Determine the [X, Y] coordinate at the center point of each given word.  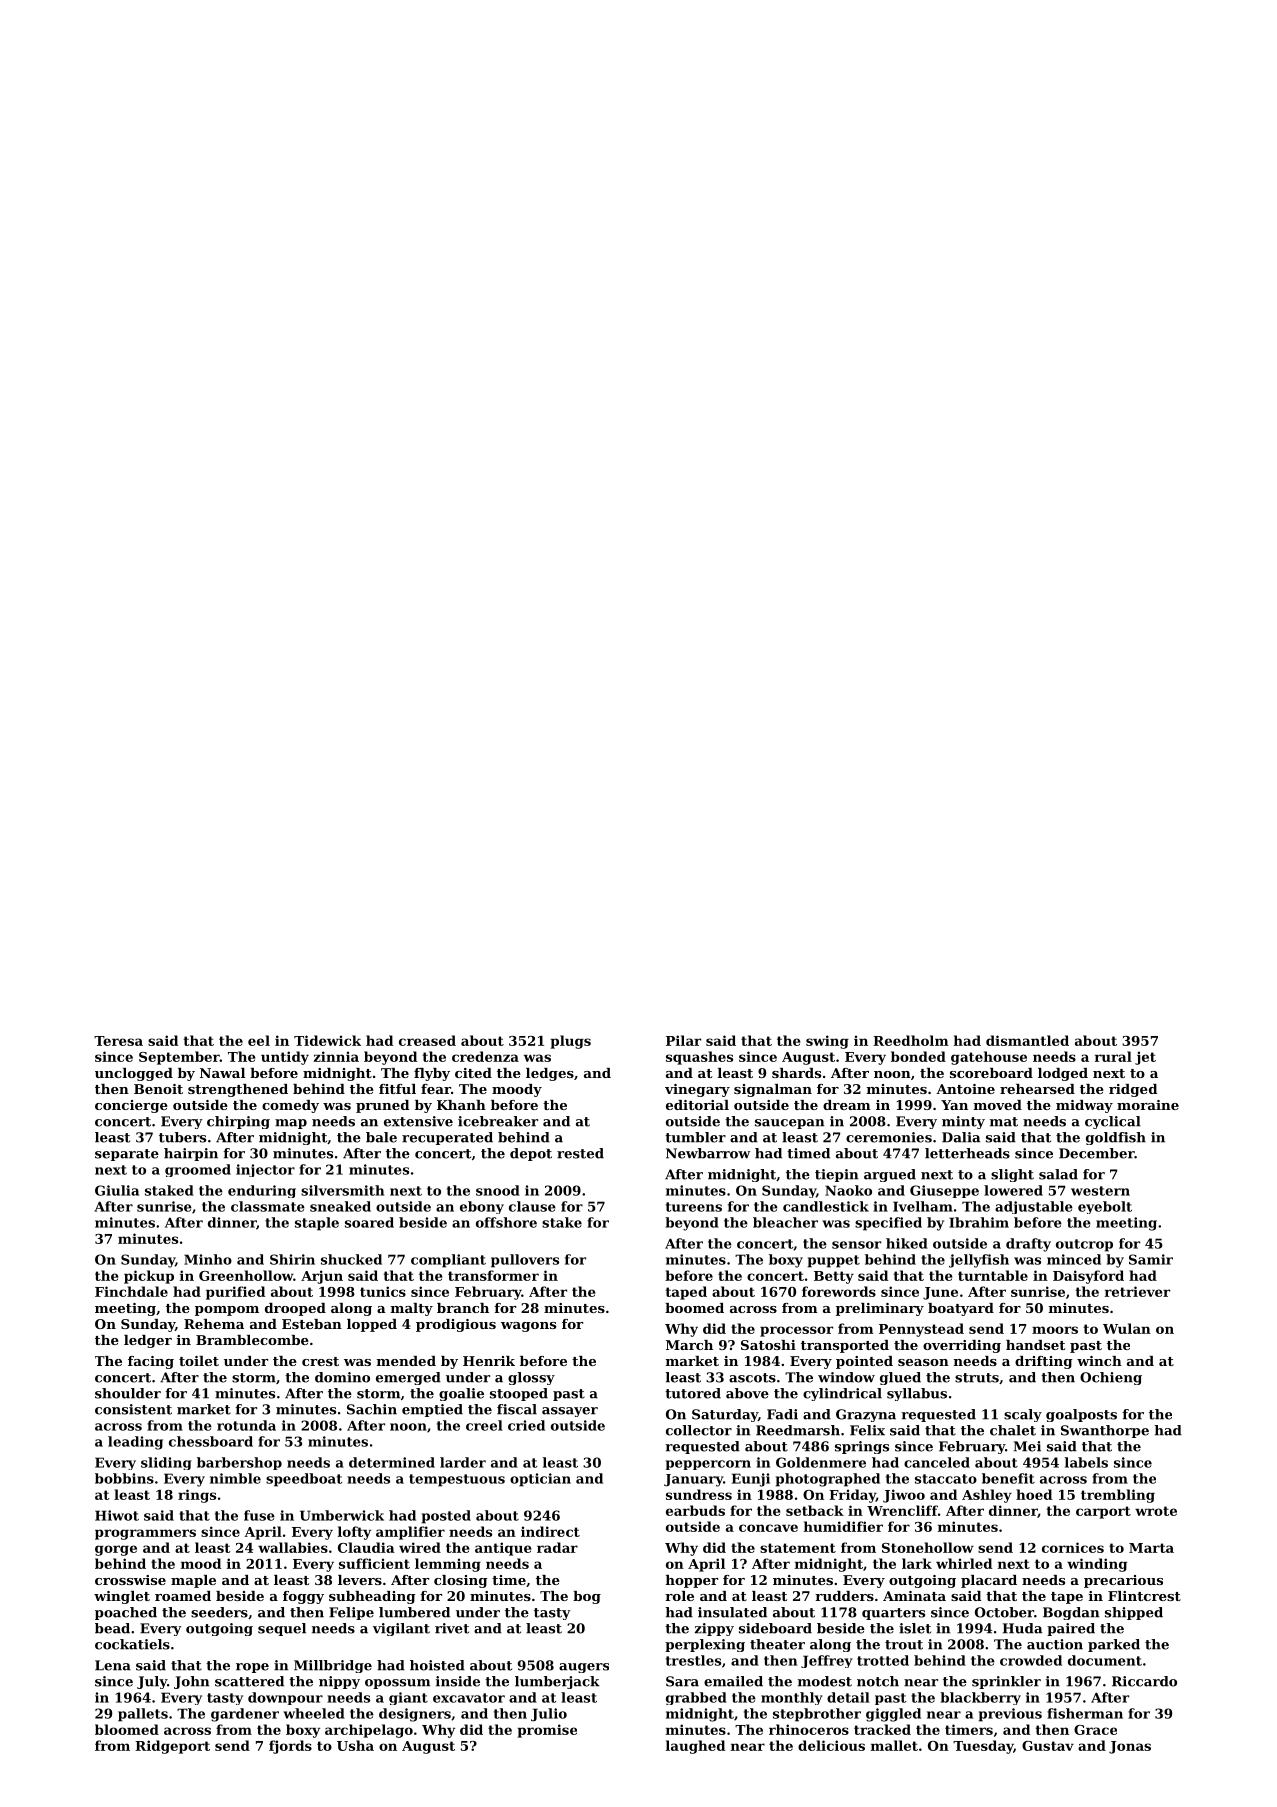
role [679, 1596]
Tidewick [327, 1040]
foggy [303, 1597]
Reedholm [911, 1040]
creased [427, 1040]
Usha [355, 1745]
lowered [1013, 1190]
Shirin [292, 1259]
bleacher [785, 1222]
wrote [1156, 1511]
